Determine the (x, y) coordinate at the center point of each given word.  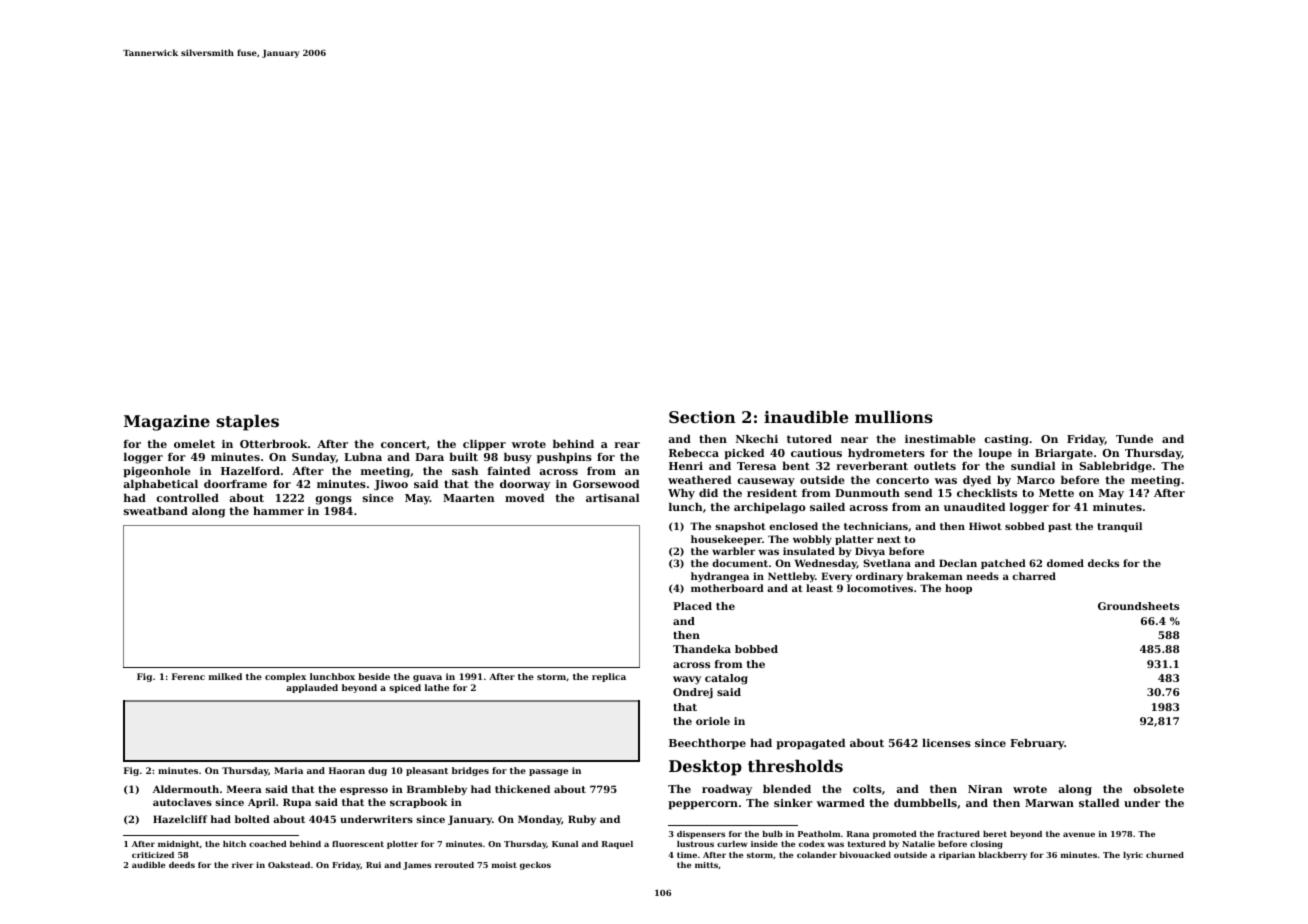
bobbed (756, 649)
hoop (958, 589)
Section (702, 417)
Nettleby (791, 577)
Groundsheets (1138, 606)
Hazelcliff (180, 819)
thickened (522, 789)
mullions (894, 417)
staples (247, 423)
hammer (278, 510)
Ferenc (188, 676)
